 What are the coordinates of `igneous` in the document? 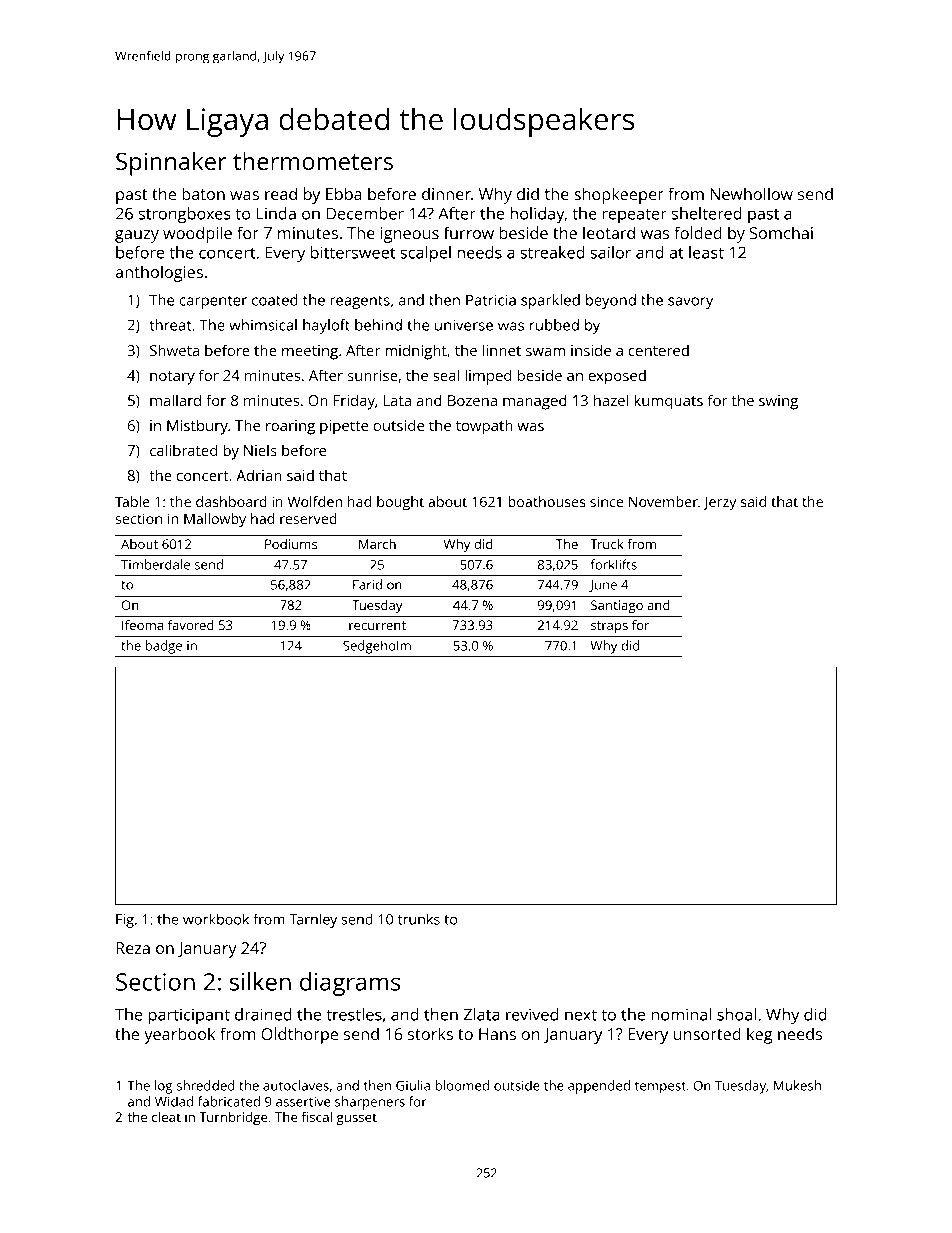 It's located at (410, 235).
